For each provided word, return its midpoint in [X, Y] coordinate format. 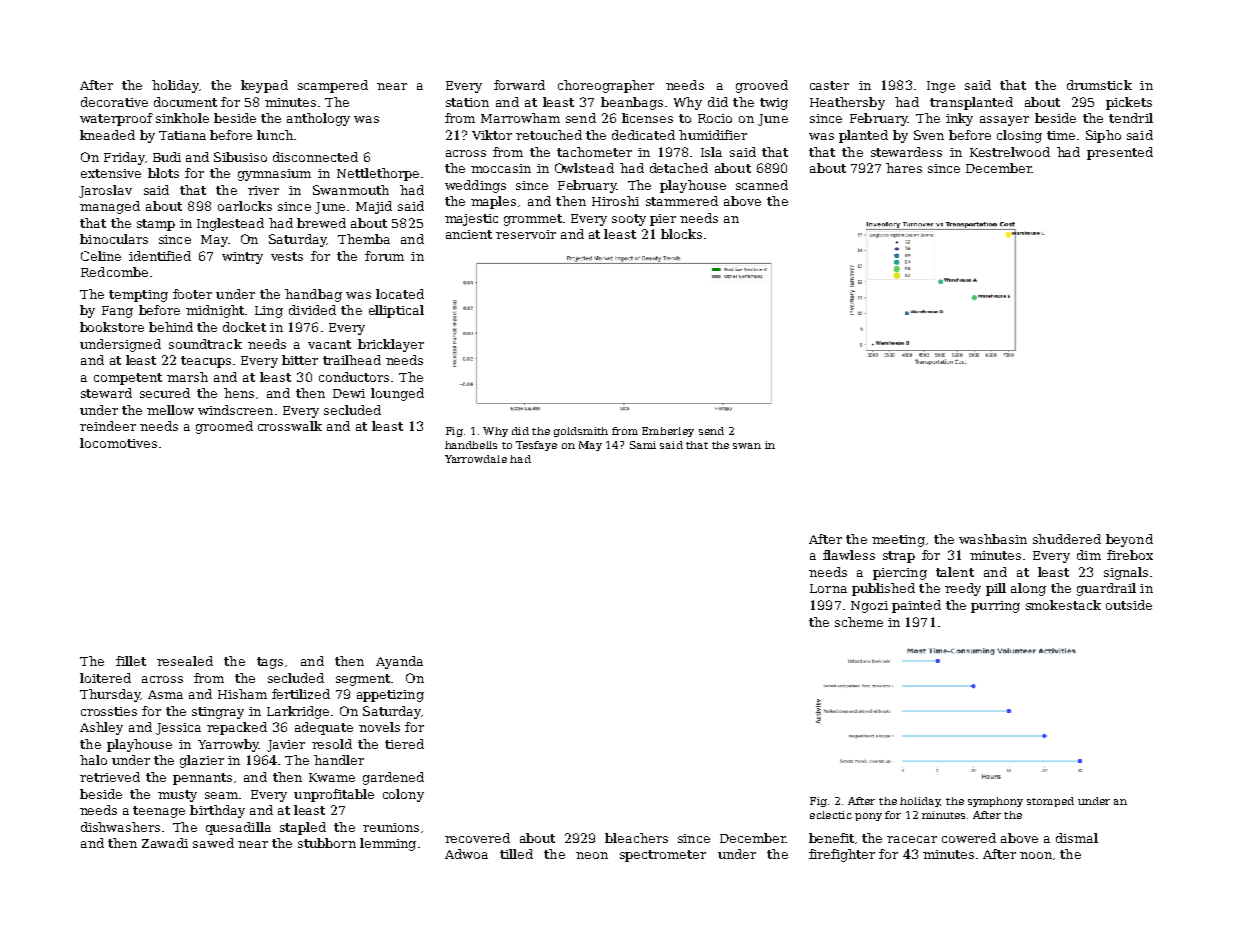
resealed [185, 661]
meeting [898, 541]
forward [519, 85]
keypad [264, 86]
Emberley [668, 432]
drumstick [1099, 85]
